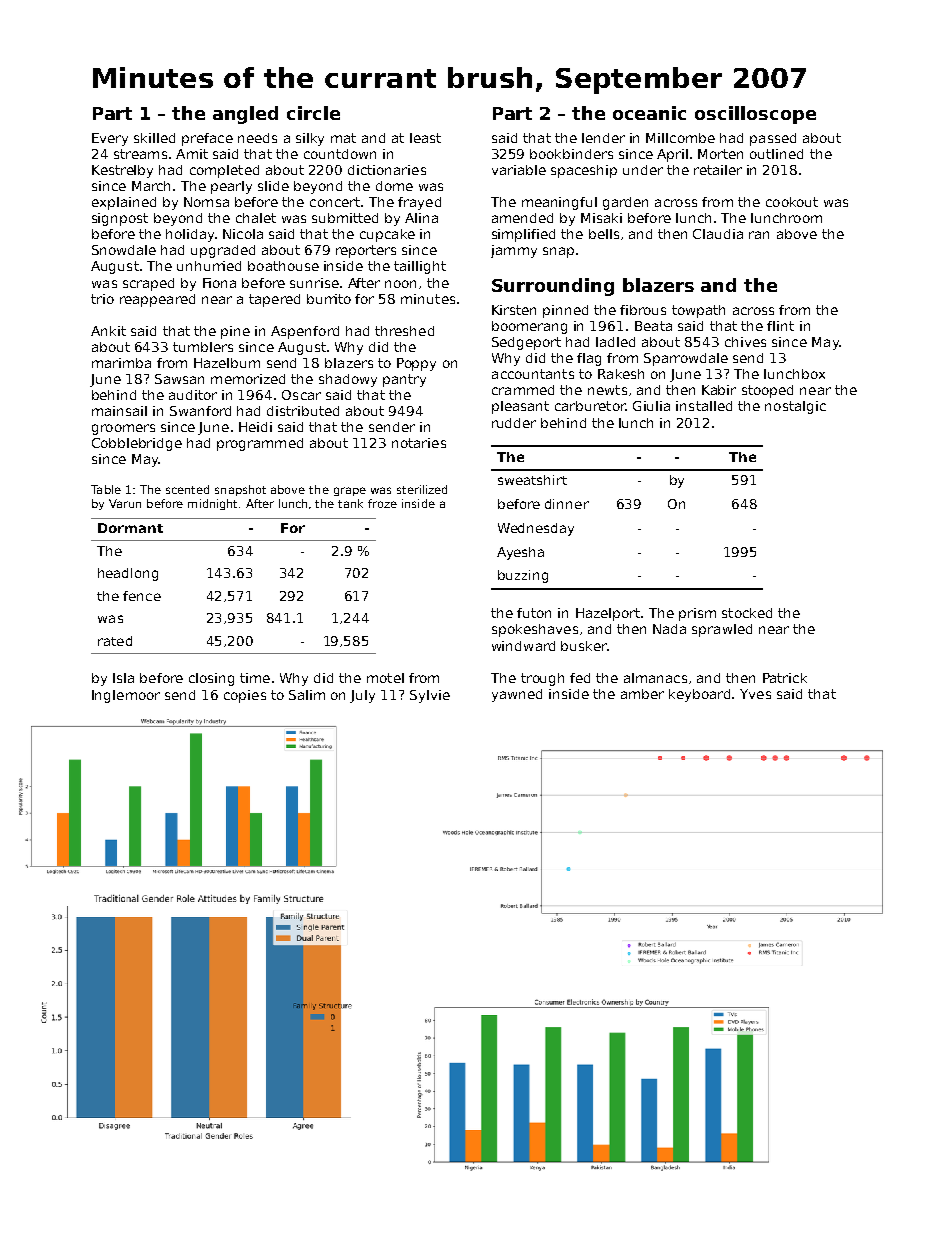 The height and width of the screenshot is (1233, 952). I want to click on passed, so click(773, 139).
